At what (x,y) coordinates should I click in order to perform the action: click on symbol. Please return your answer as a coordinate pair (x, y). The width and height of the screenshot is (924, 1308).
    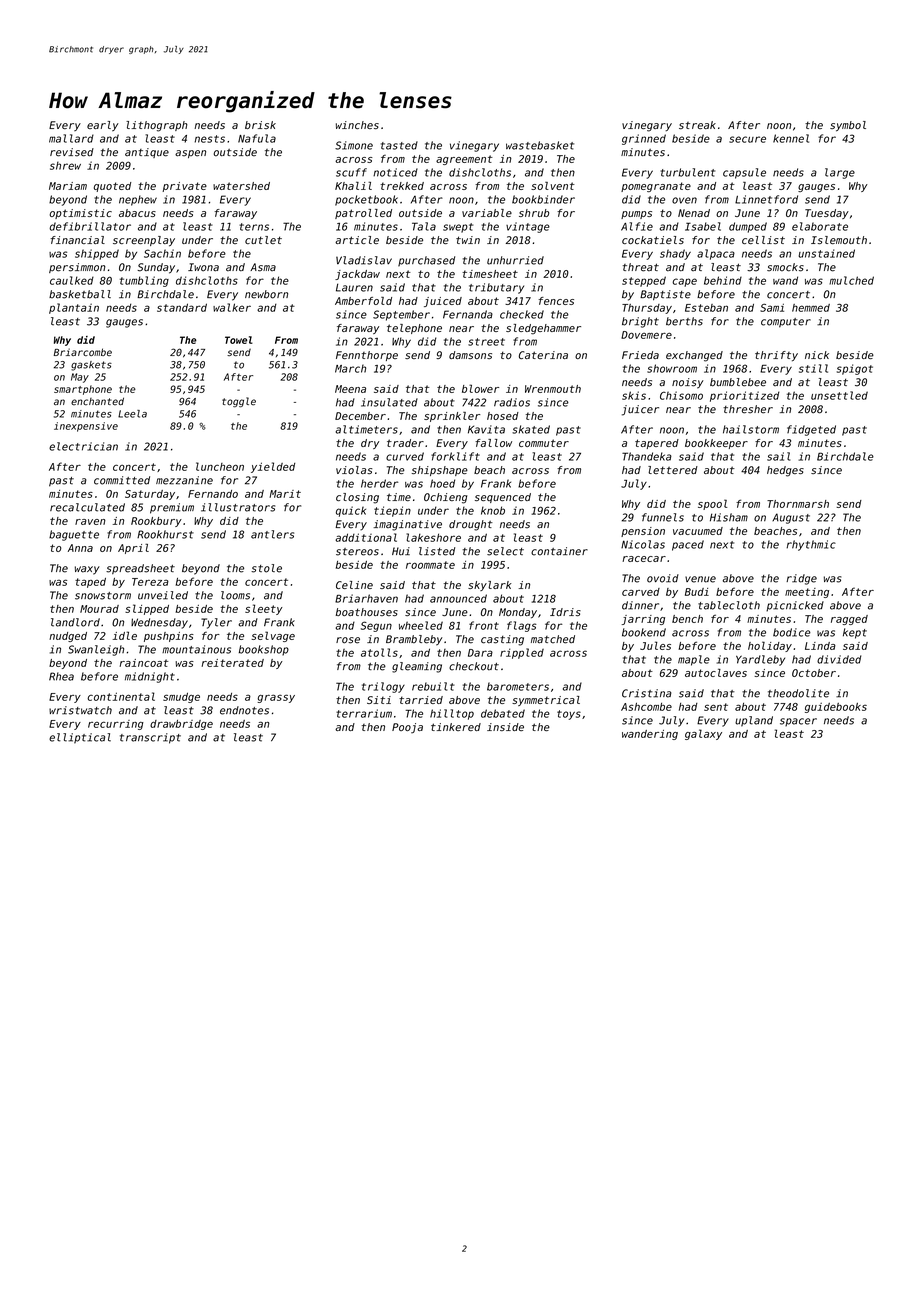
    Looking at the image, I should click on (848, 126).
